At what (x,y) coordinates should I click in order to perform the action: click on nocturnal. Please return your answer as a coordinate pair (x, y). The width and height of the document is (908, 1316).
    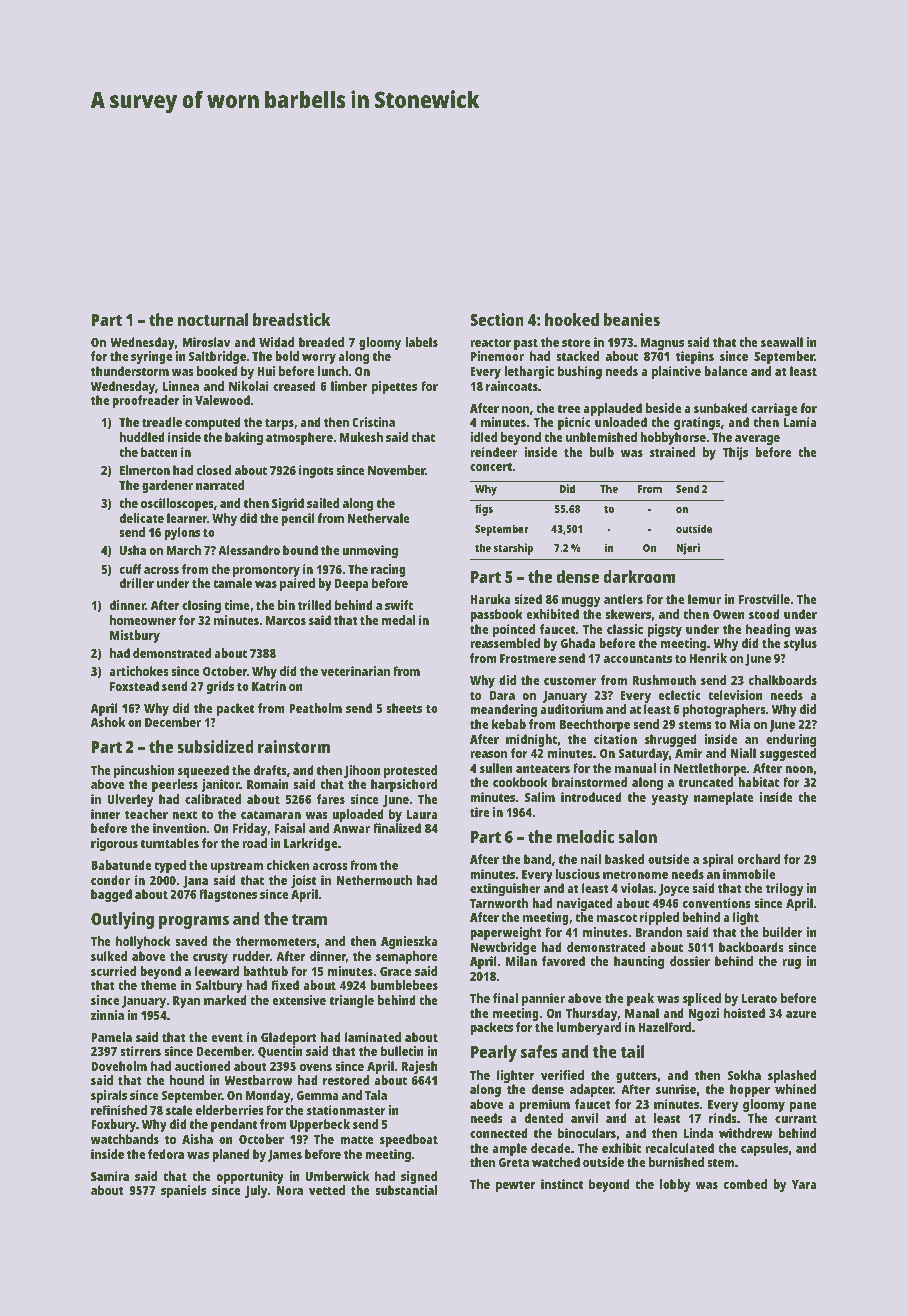
    Looking at the image, I should click on (213, 319).
